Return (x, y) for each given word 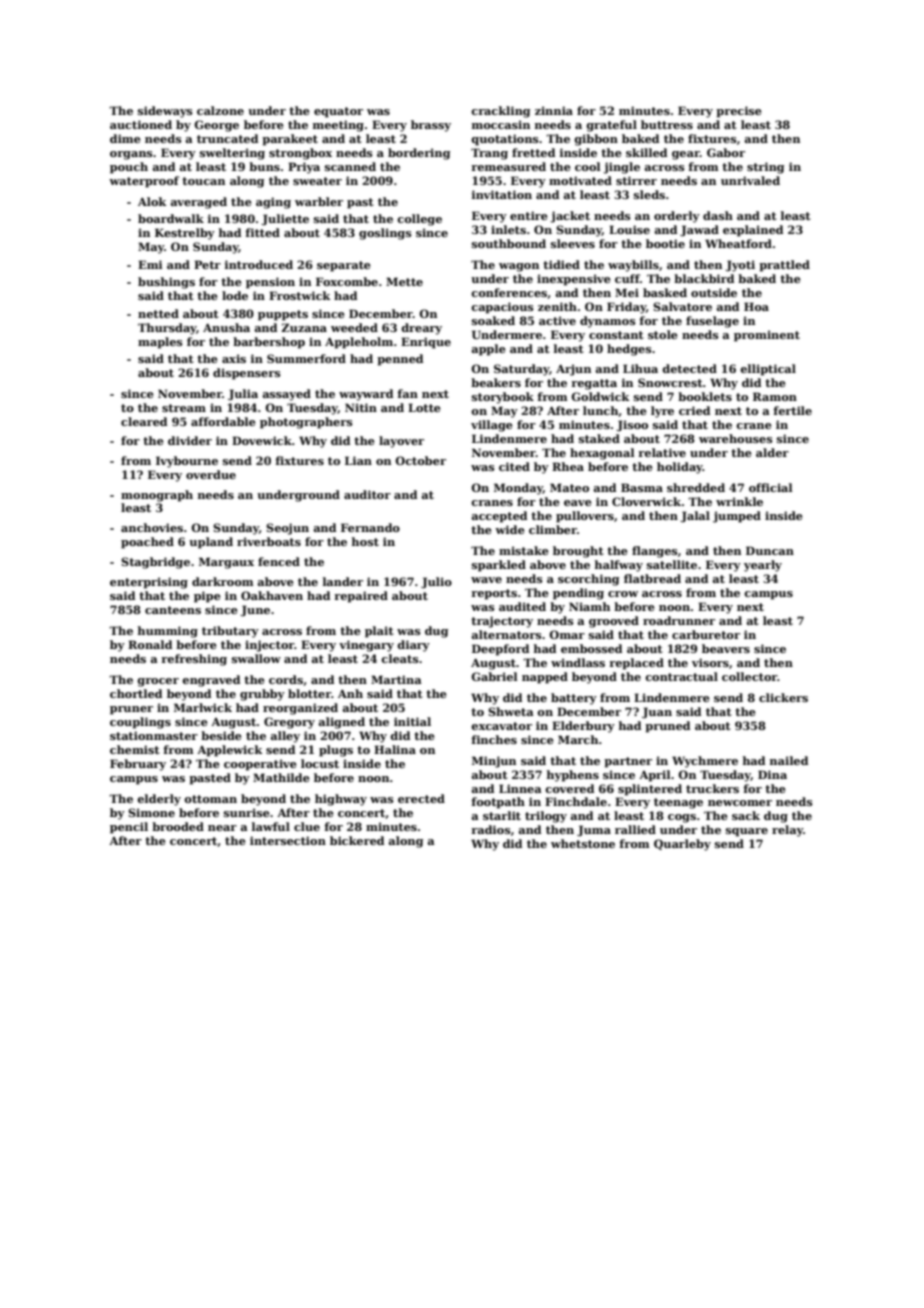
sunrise (247, 812)
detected (689, 368)
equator (338, 112)
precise (739, 112)
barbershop (269, 343)
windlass (578, 662)
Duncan (770, 550)
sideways (165, 112)
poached (147, 543)
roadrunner (679, 620)
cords (286, 679)
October (420, 460)
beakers (496, 382)
